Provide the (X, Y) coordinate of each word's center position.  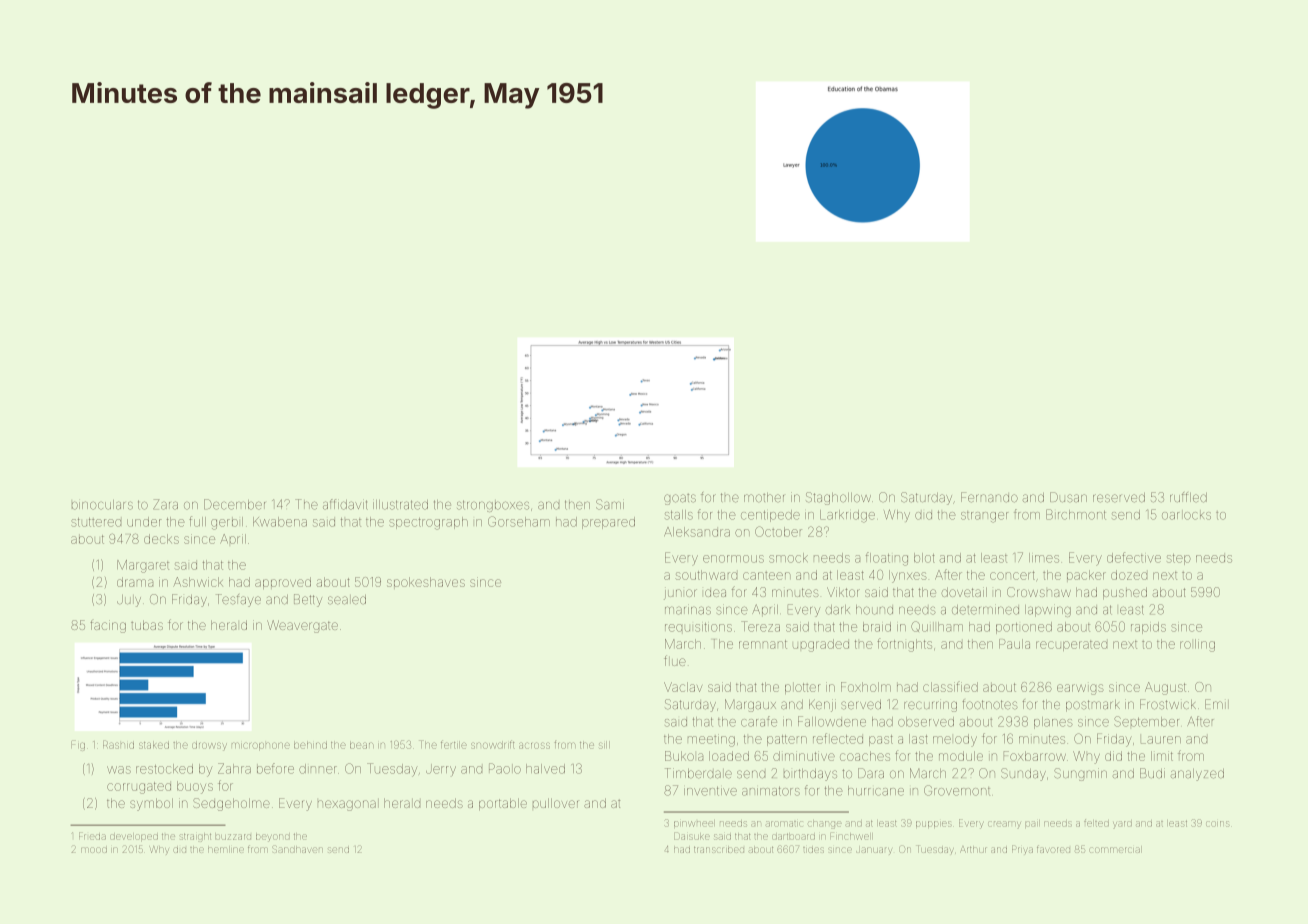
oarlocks (1186, 516)
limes (1044, 558)
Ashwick (198, 582)
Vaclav (683, 687)
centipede (770, 516)
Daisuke (692, 837)
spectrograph (428, 523)
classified (950, 686)
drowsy (209, 746)
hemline (226, 850)
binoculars (102, 505)
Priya (1022, 849)
